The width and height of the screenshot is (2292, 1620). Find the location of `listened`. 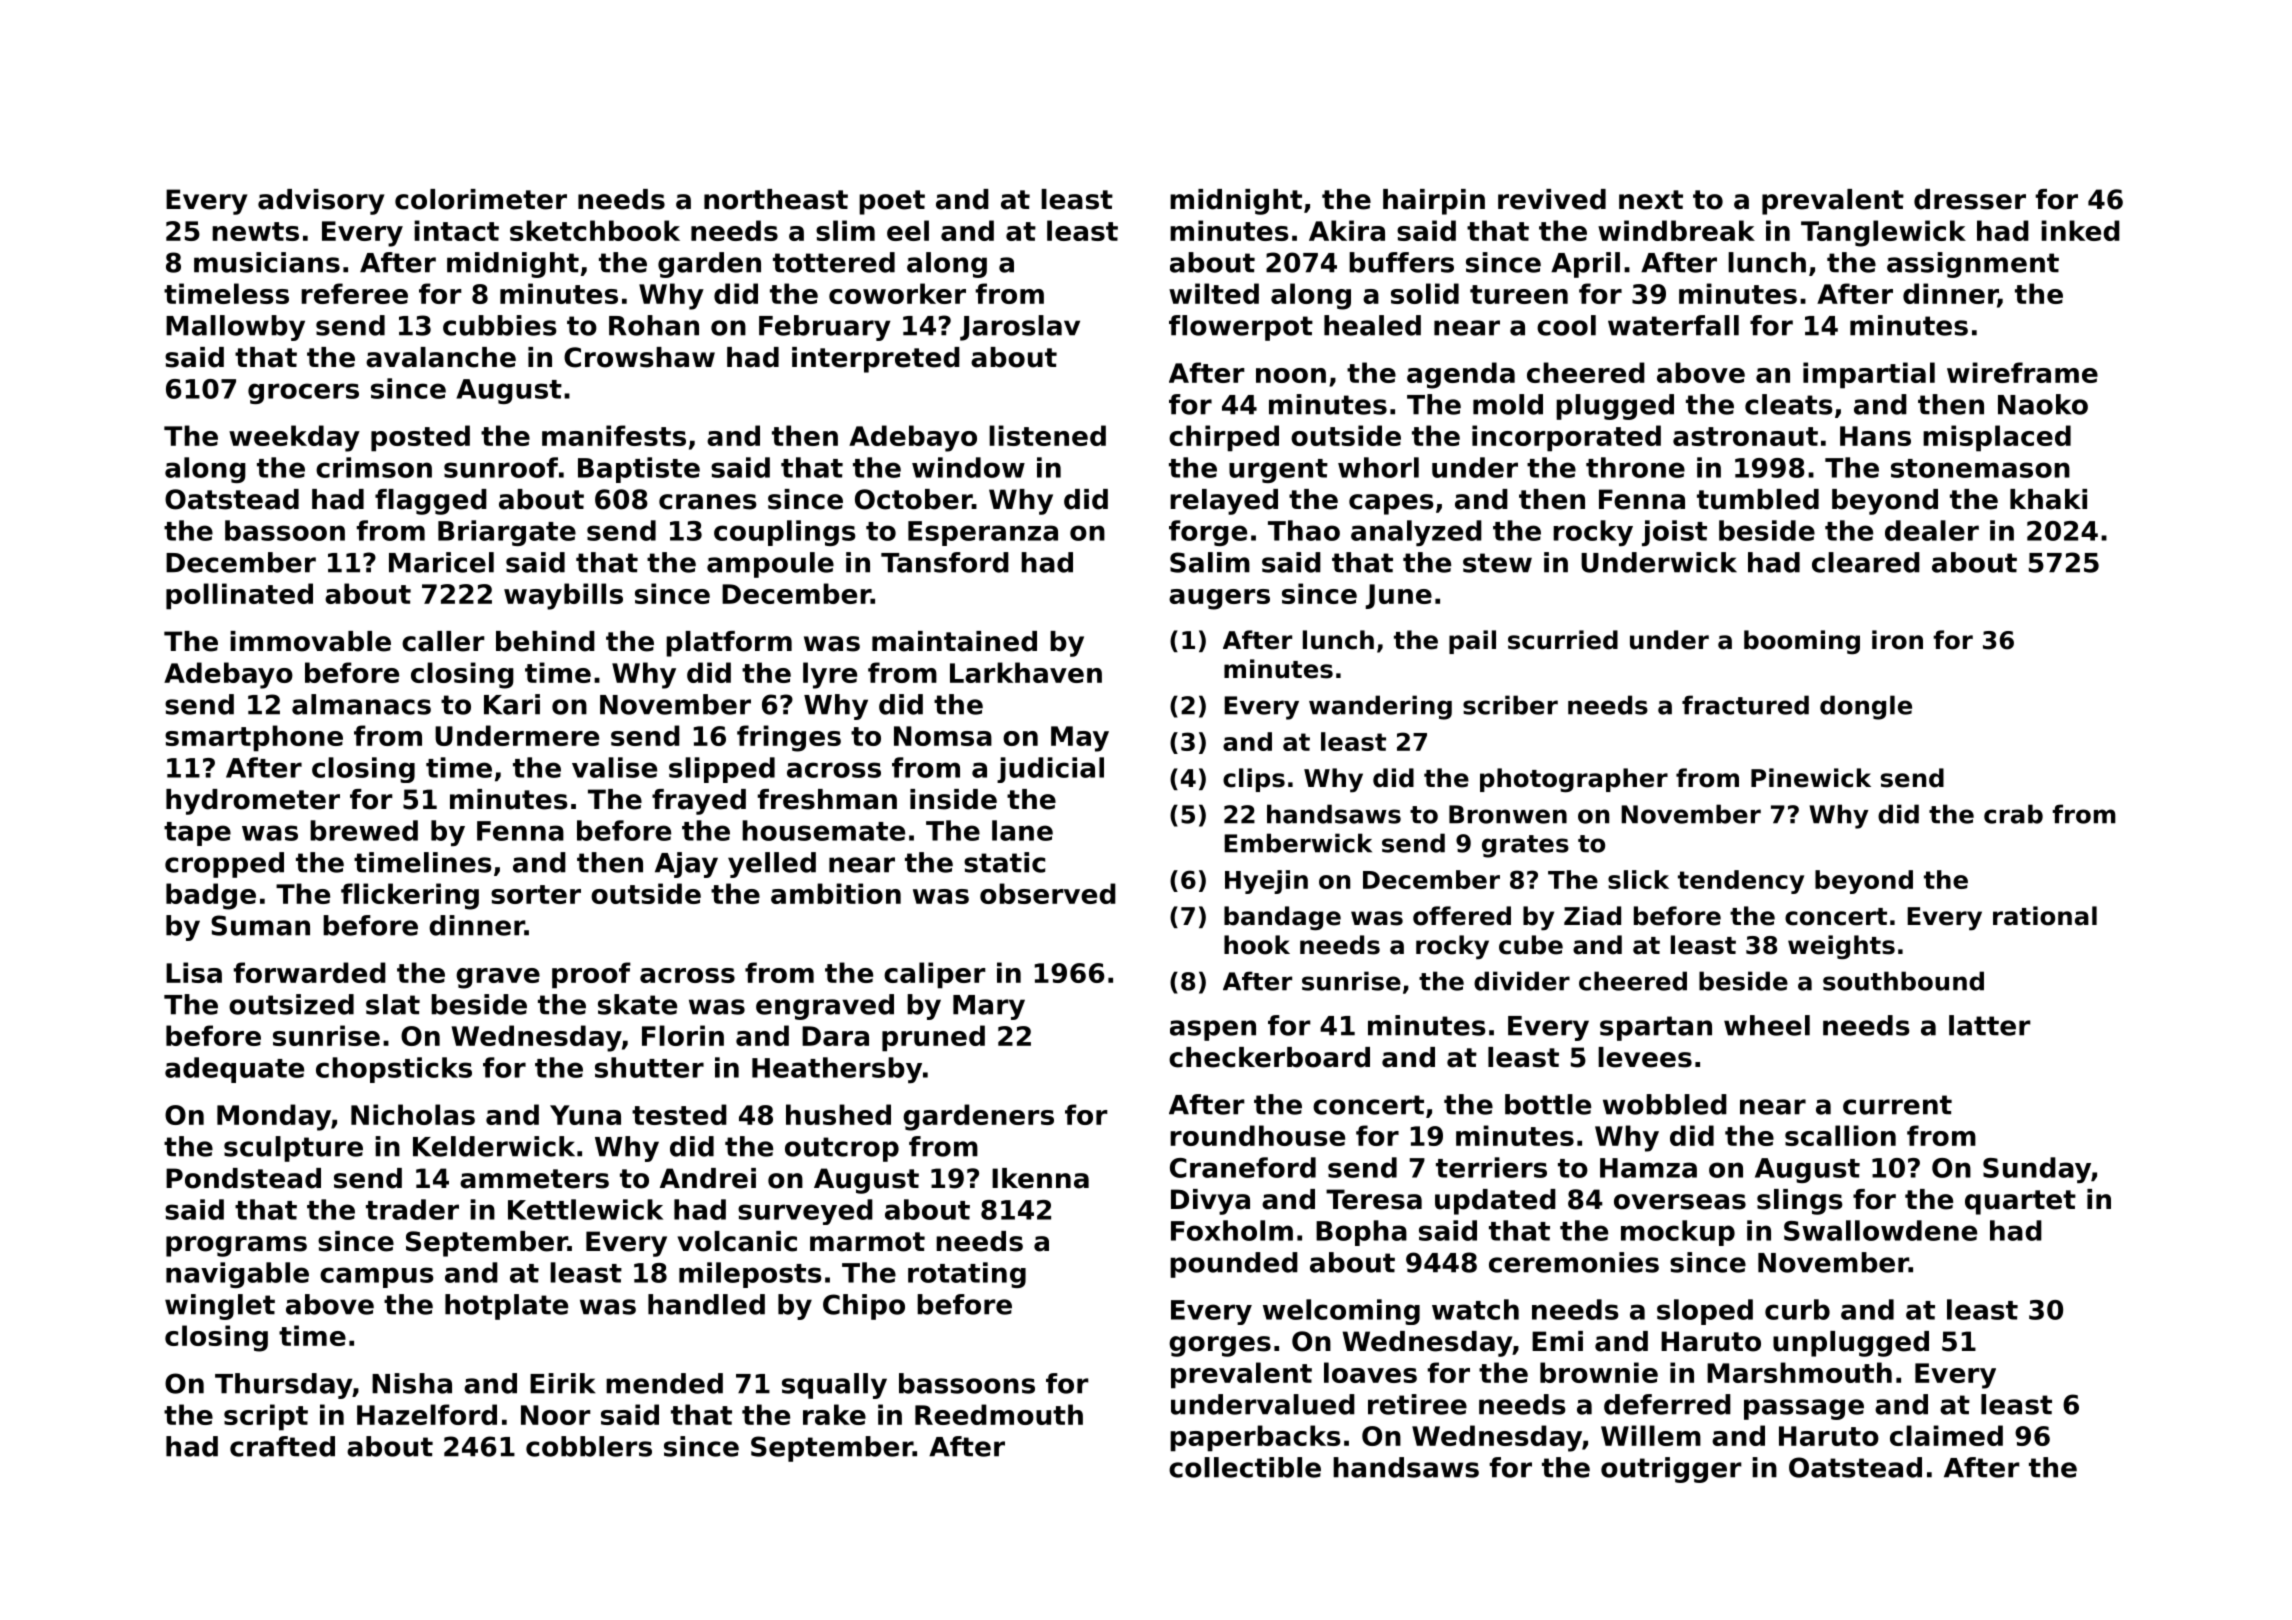

listened is located at coordinates (1047, 435).
